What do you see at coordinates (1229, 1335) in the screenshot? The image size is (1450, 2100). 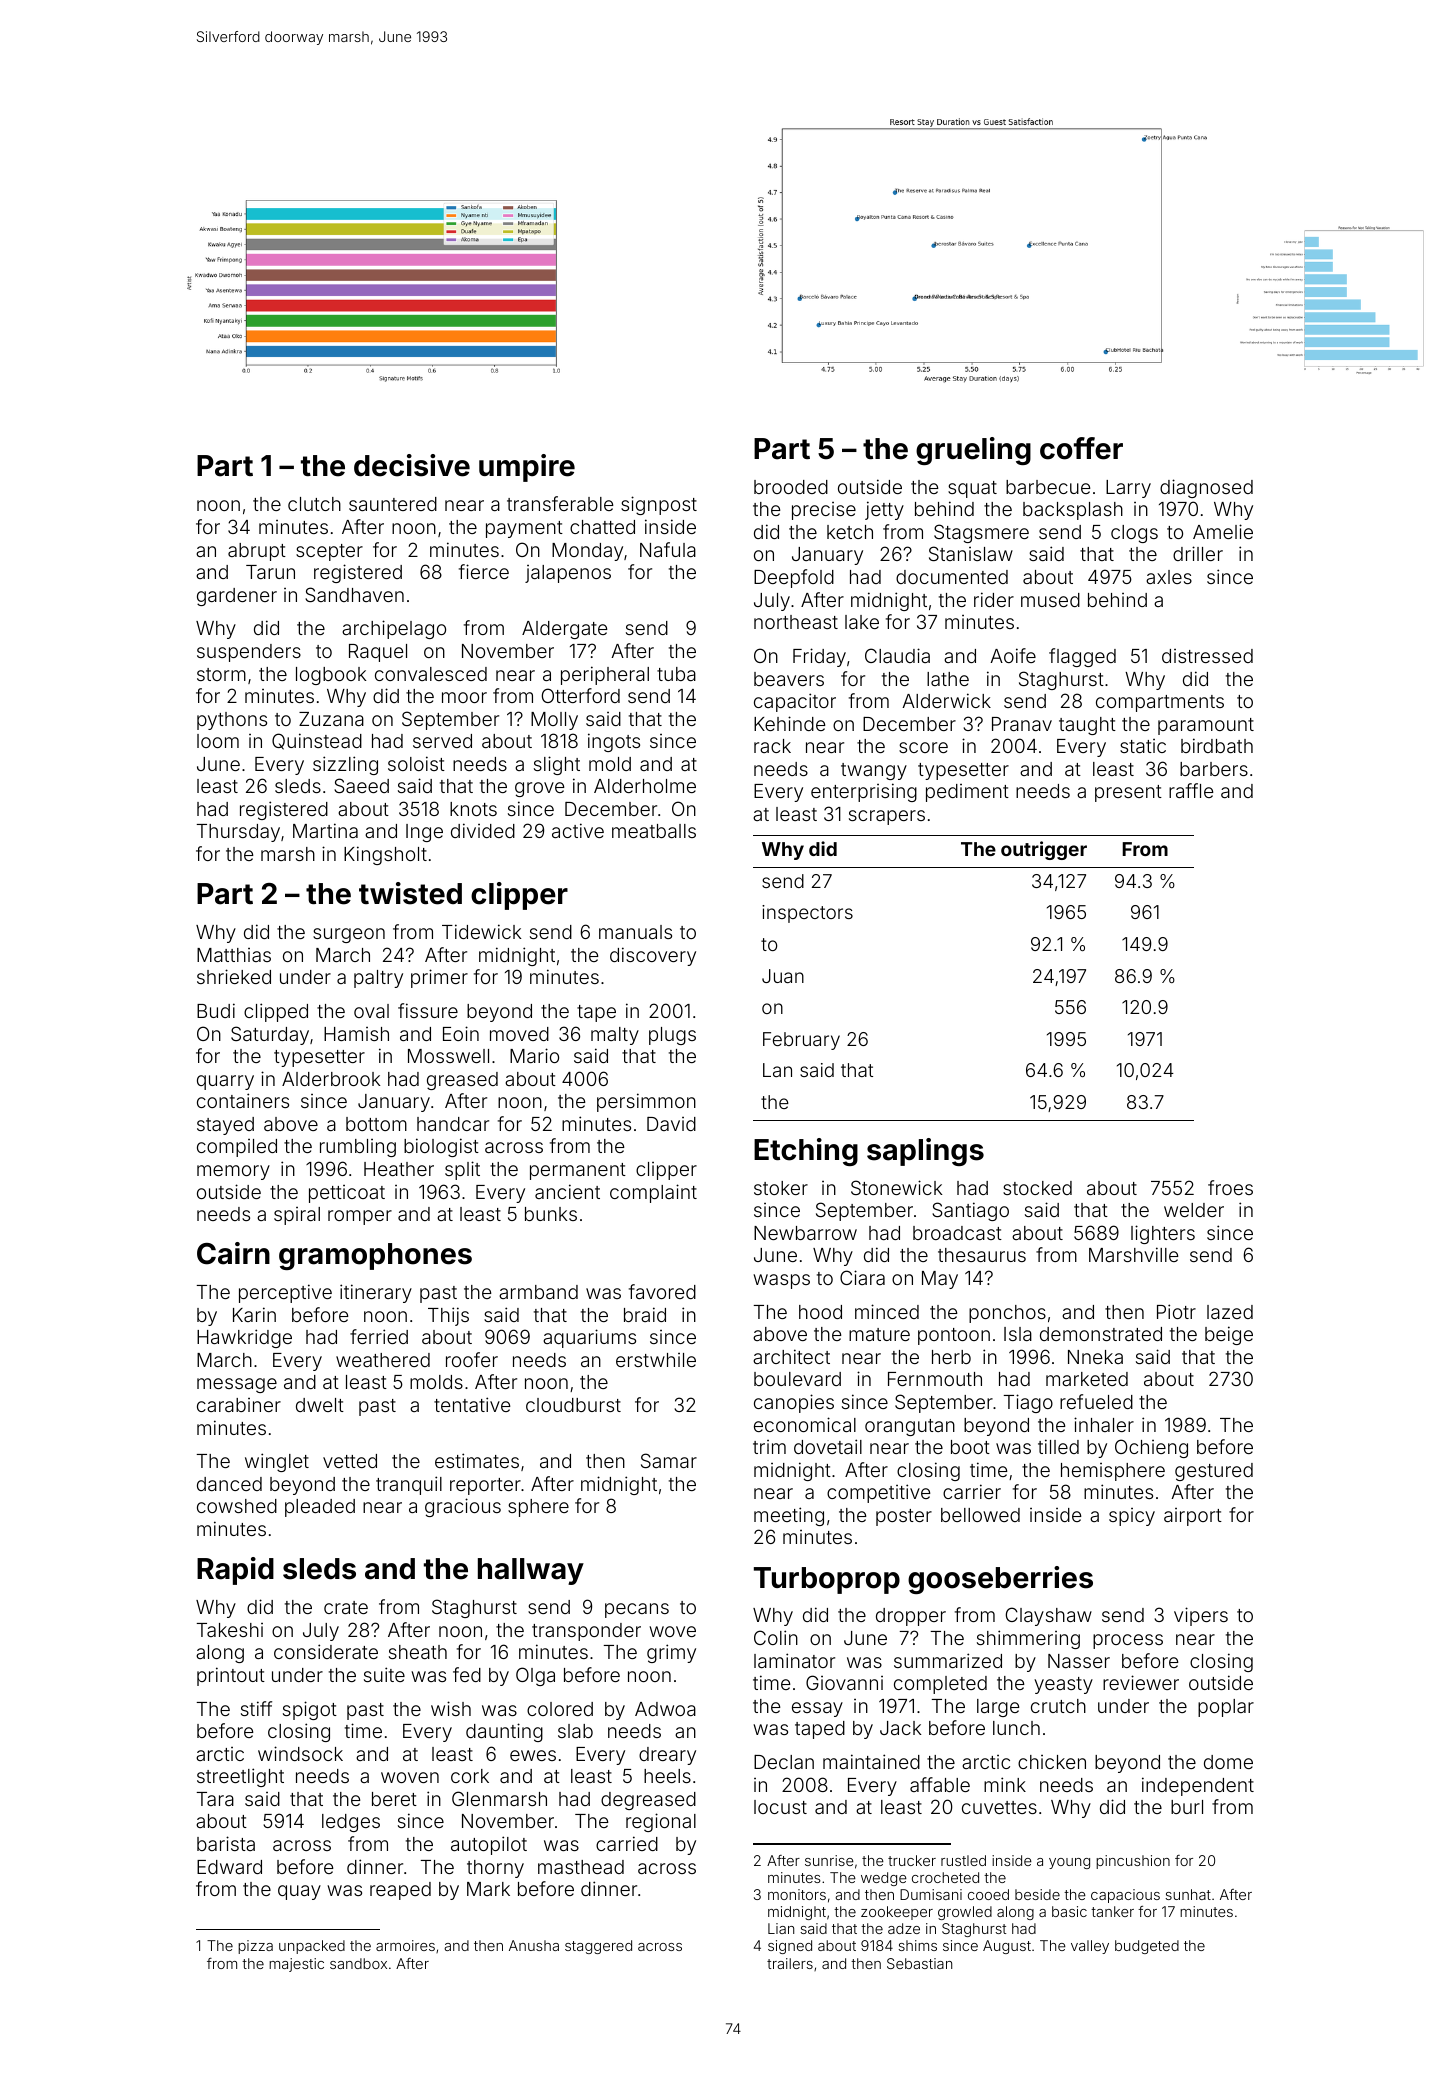 I see `beige` at bounding box center [1229, 1335].
